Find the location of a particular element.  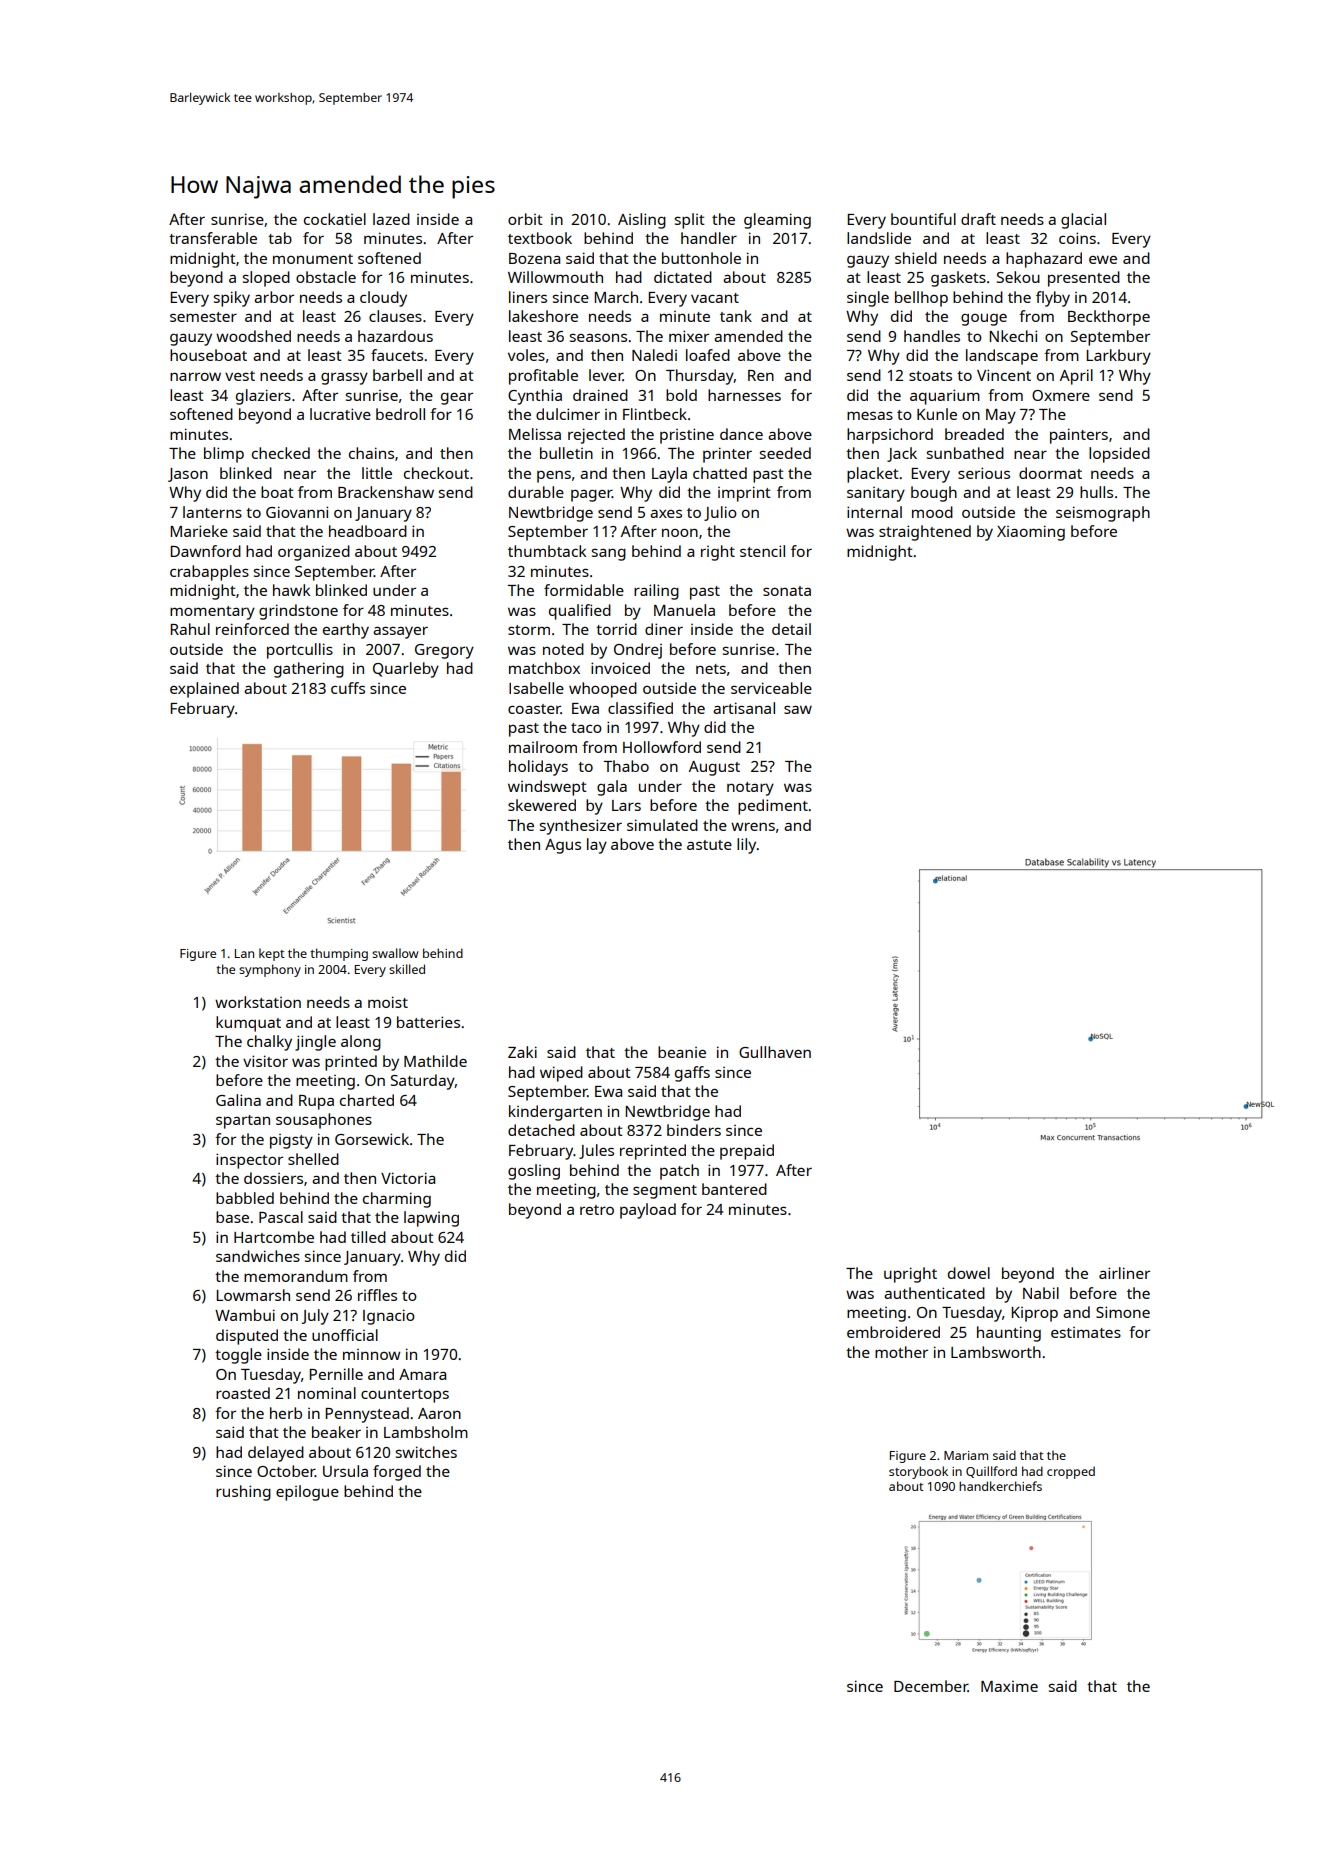

dowel is located at coordinates (969, 1273).
